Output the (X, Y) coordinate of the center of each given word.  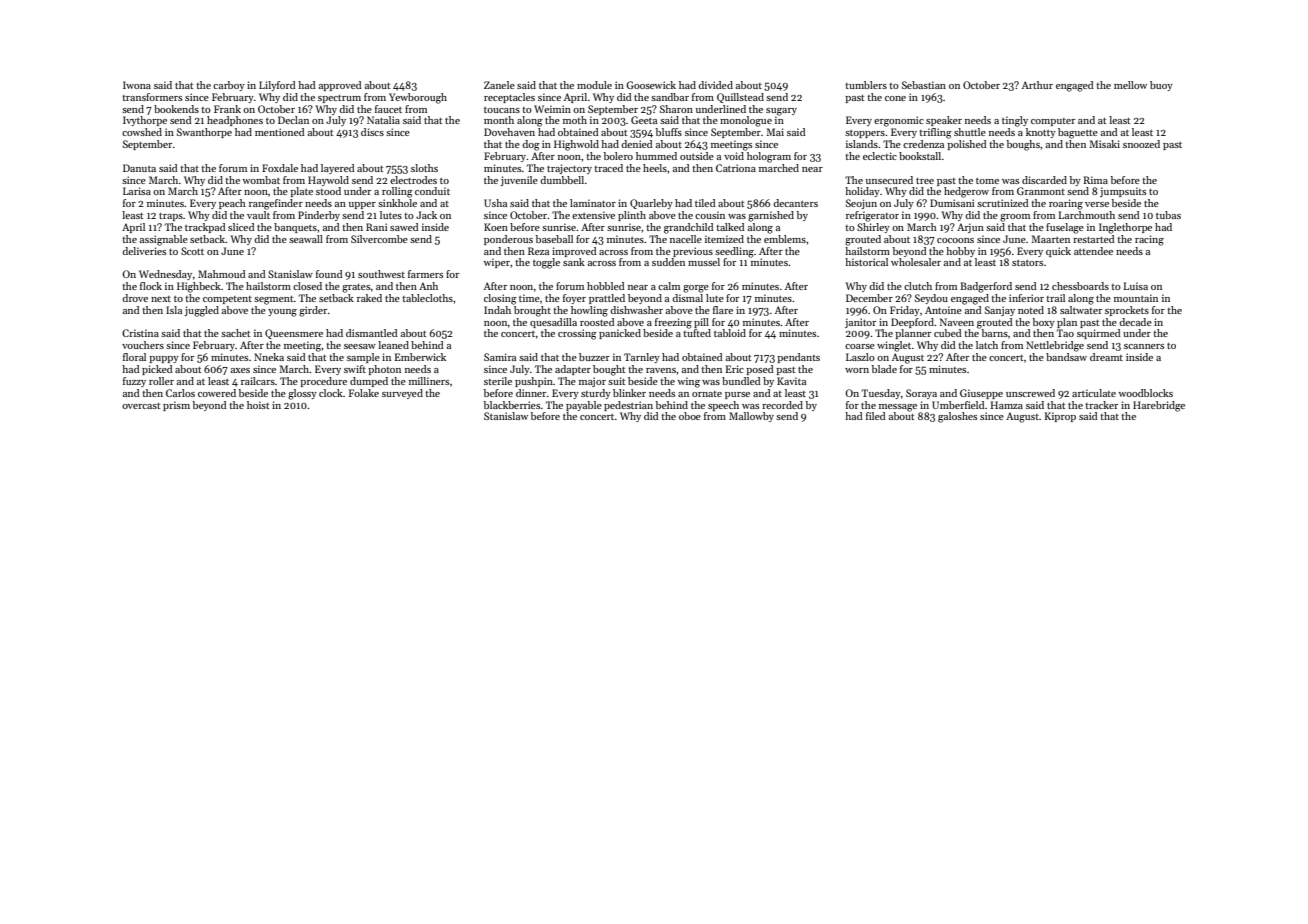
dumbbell (562, 180)
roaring (1066, 204)
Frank (227, 109)
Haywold (328, 181)
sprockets (1127, 311)
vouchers (143, 345)
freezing (673, 323)
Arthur (1037, 85)
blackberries (512, 405)
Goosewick (651, 85)
